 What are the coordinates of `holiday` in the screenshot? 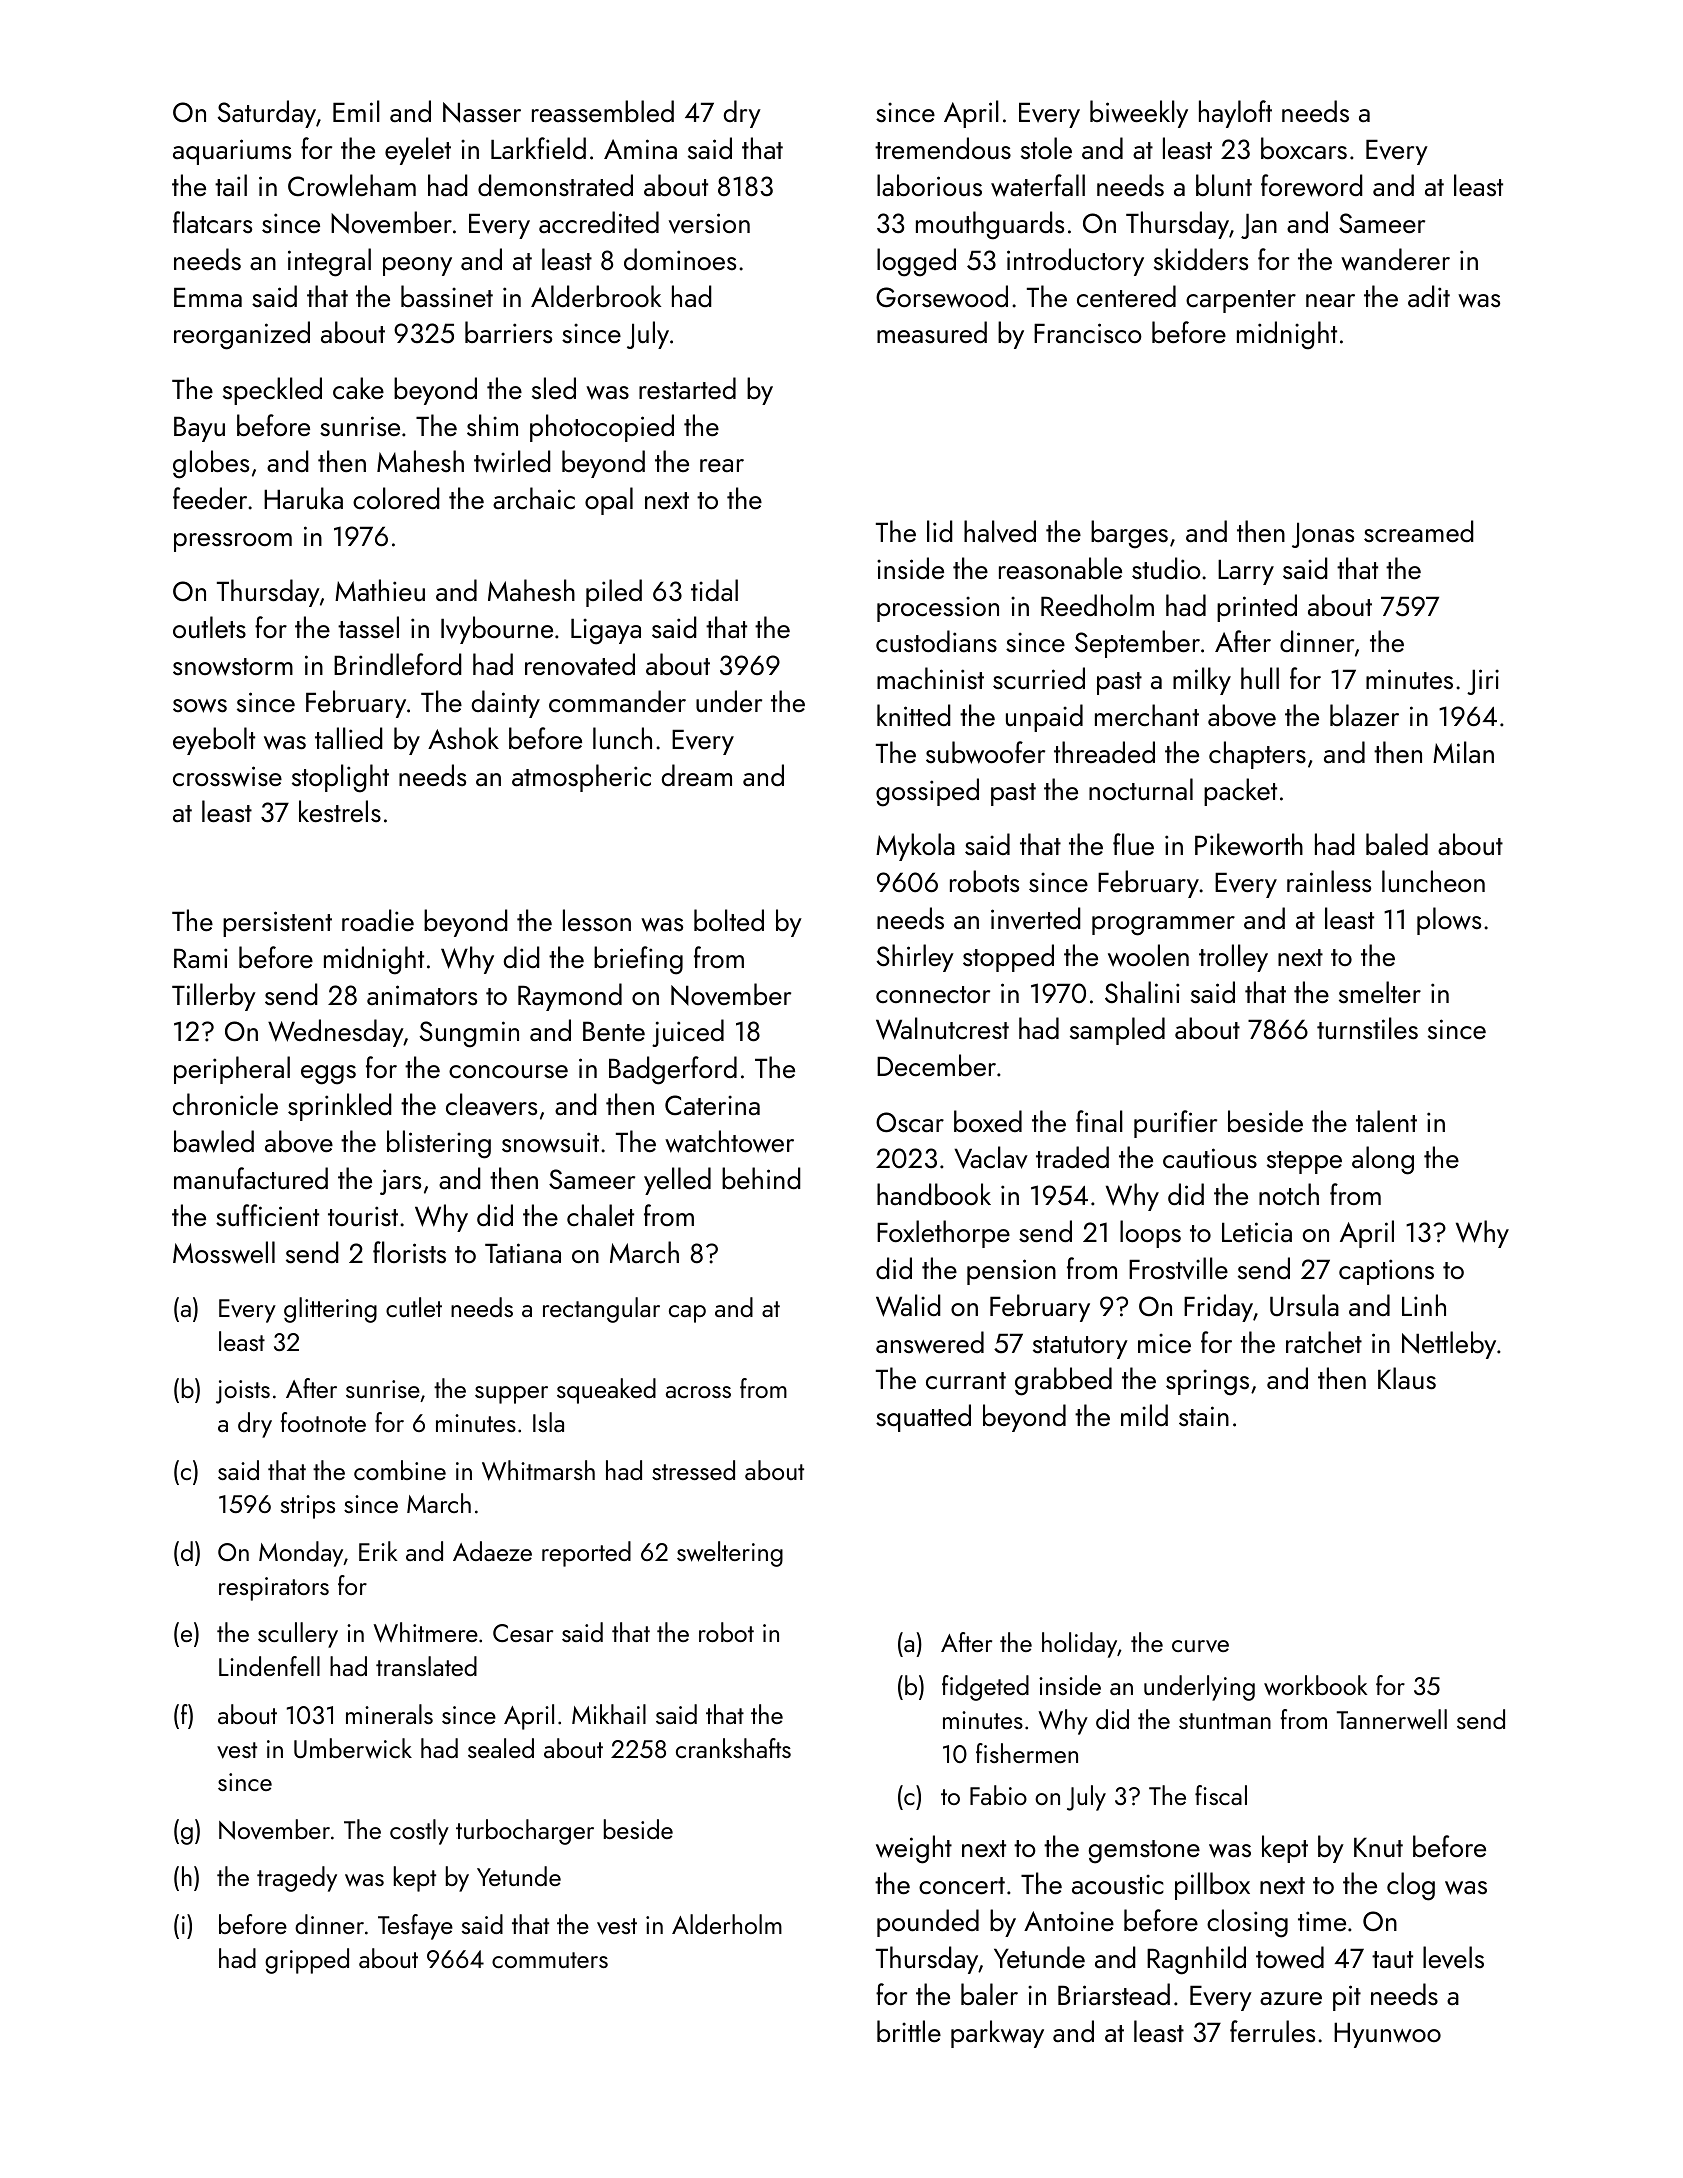 It's located at (1079, 1645).
